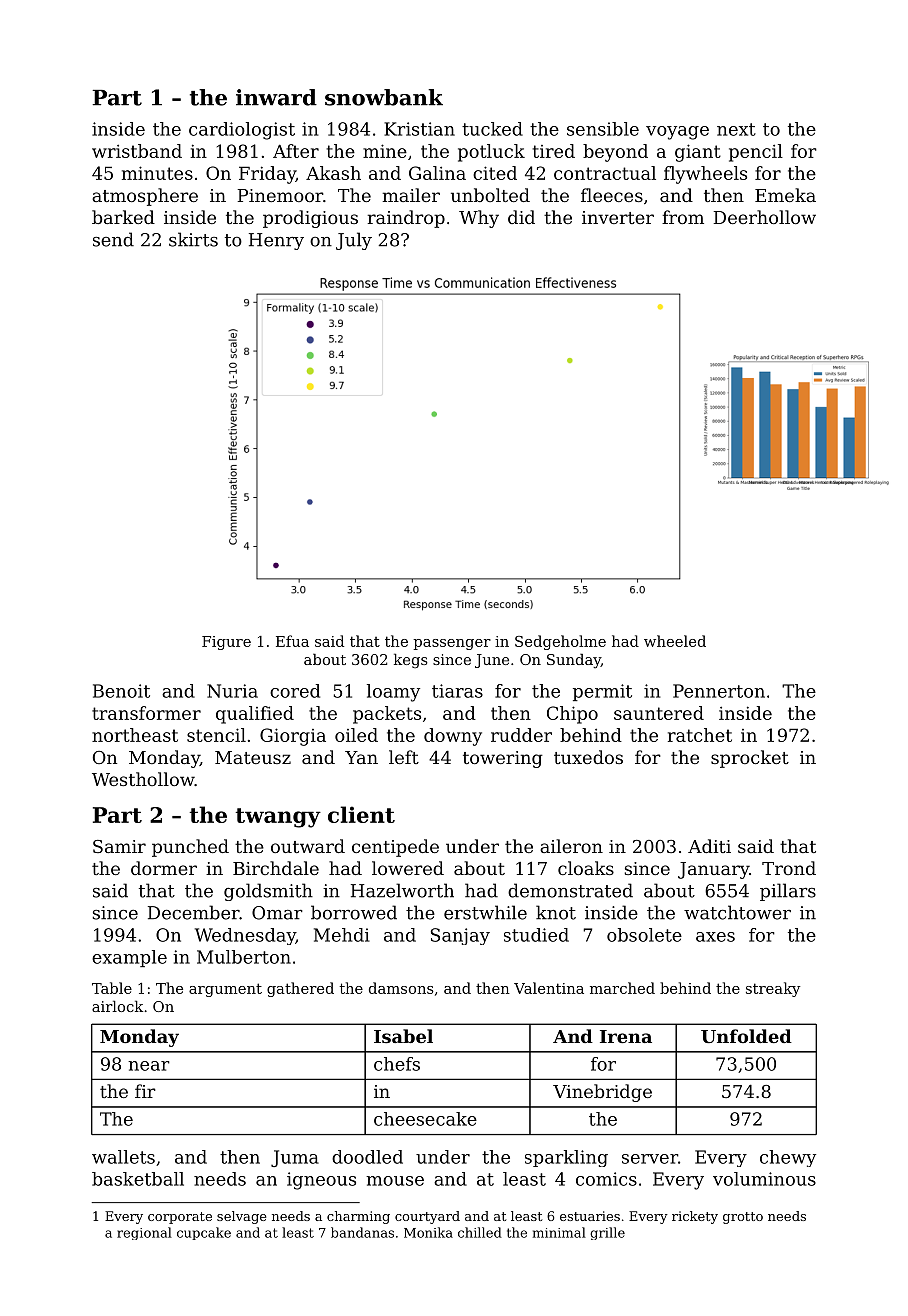 This screenshot has width=908, height=1316. I want to click on obsolete, so click(644, 935).
